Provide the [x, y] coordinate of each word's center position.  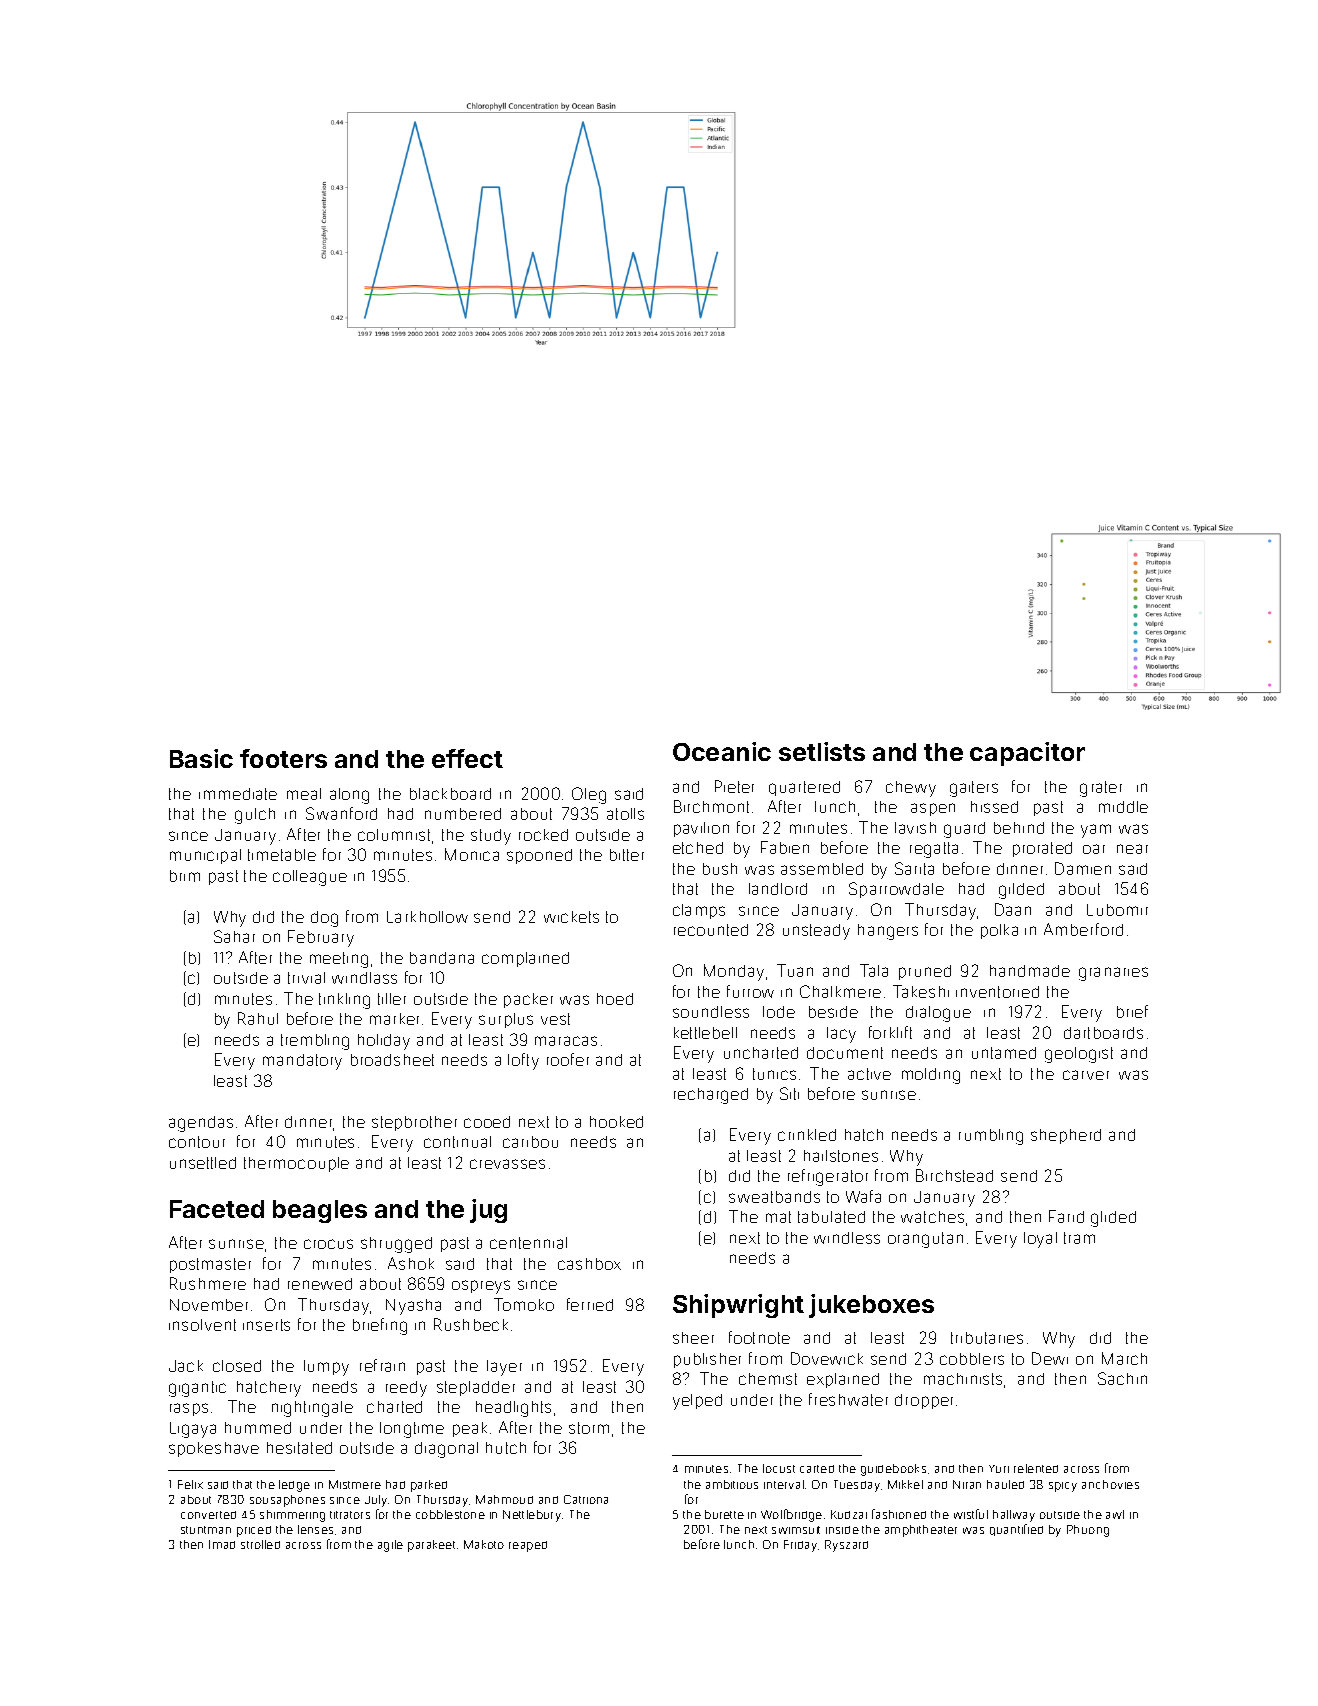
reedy [406, 1389]
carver [1086, 1075]
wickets [571, 917]
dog [324, 919]
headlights [513, 1409]
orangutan [925, 1240]
